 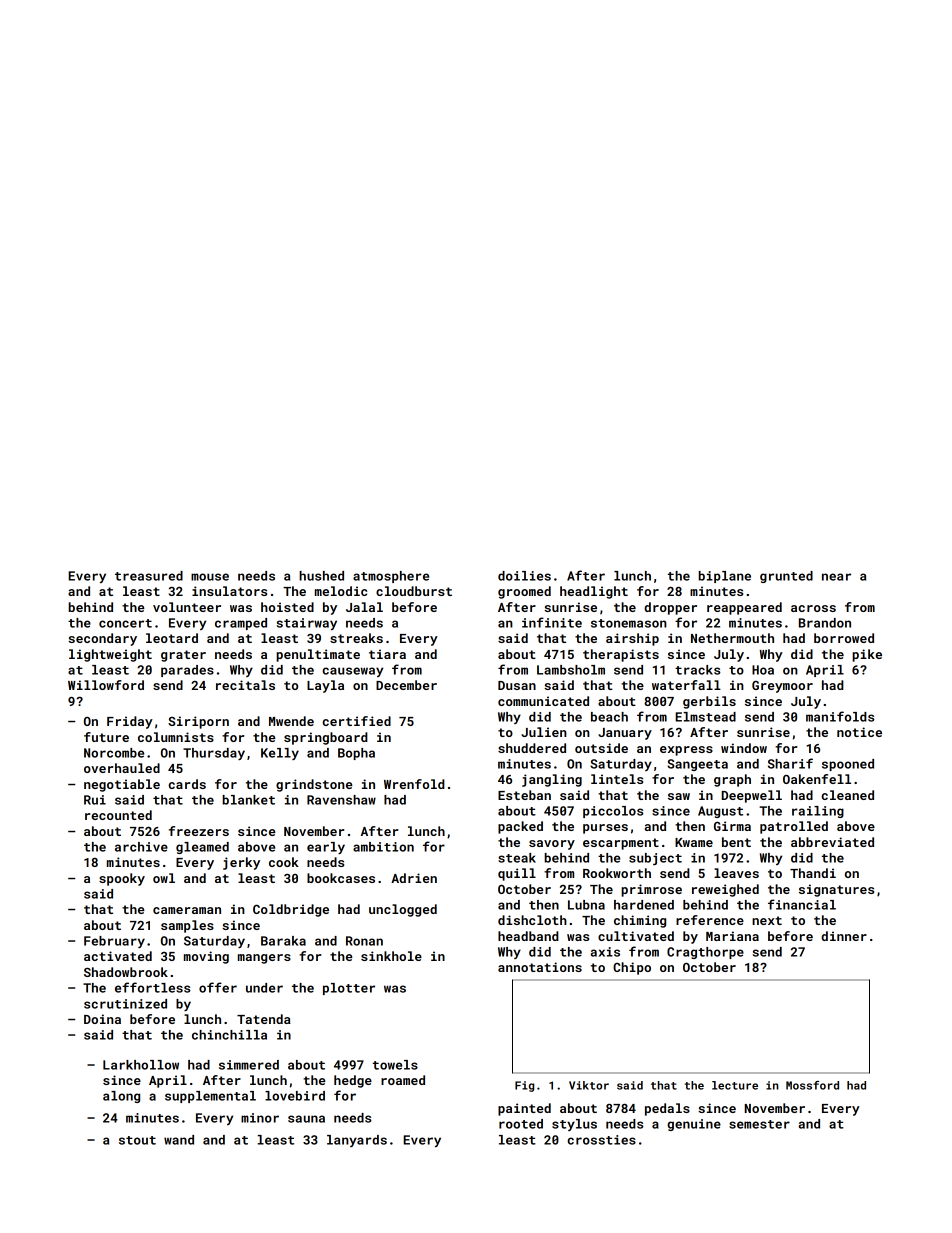 What do you see at coordinates (524, 592) in the screenshot?
I see `groomed` at bounding box center [524, 592].
